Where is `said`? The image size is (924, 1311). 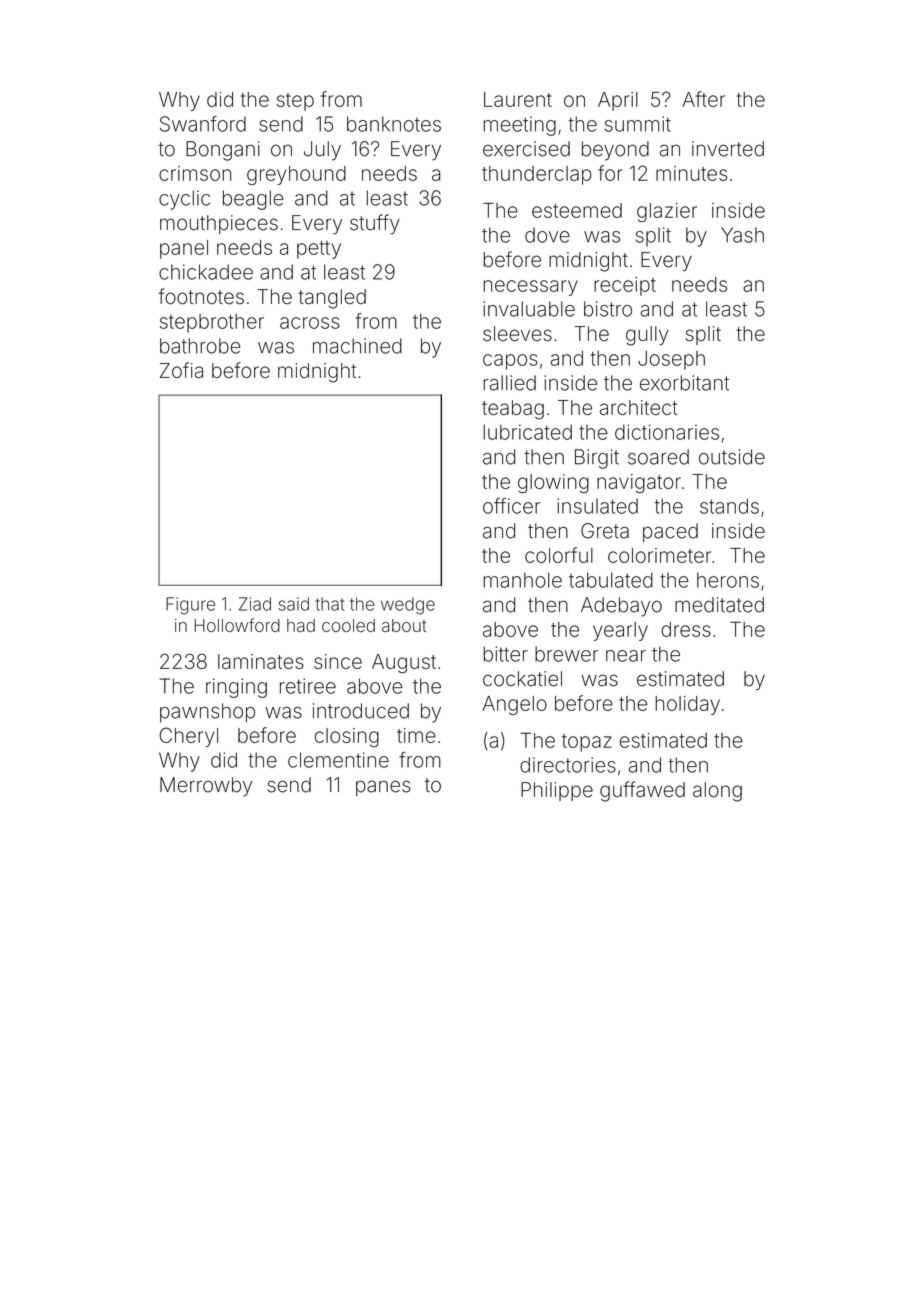 said is located at coordinates (293, 604).
